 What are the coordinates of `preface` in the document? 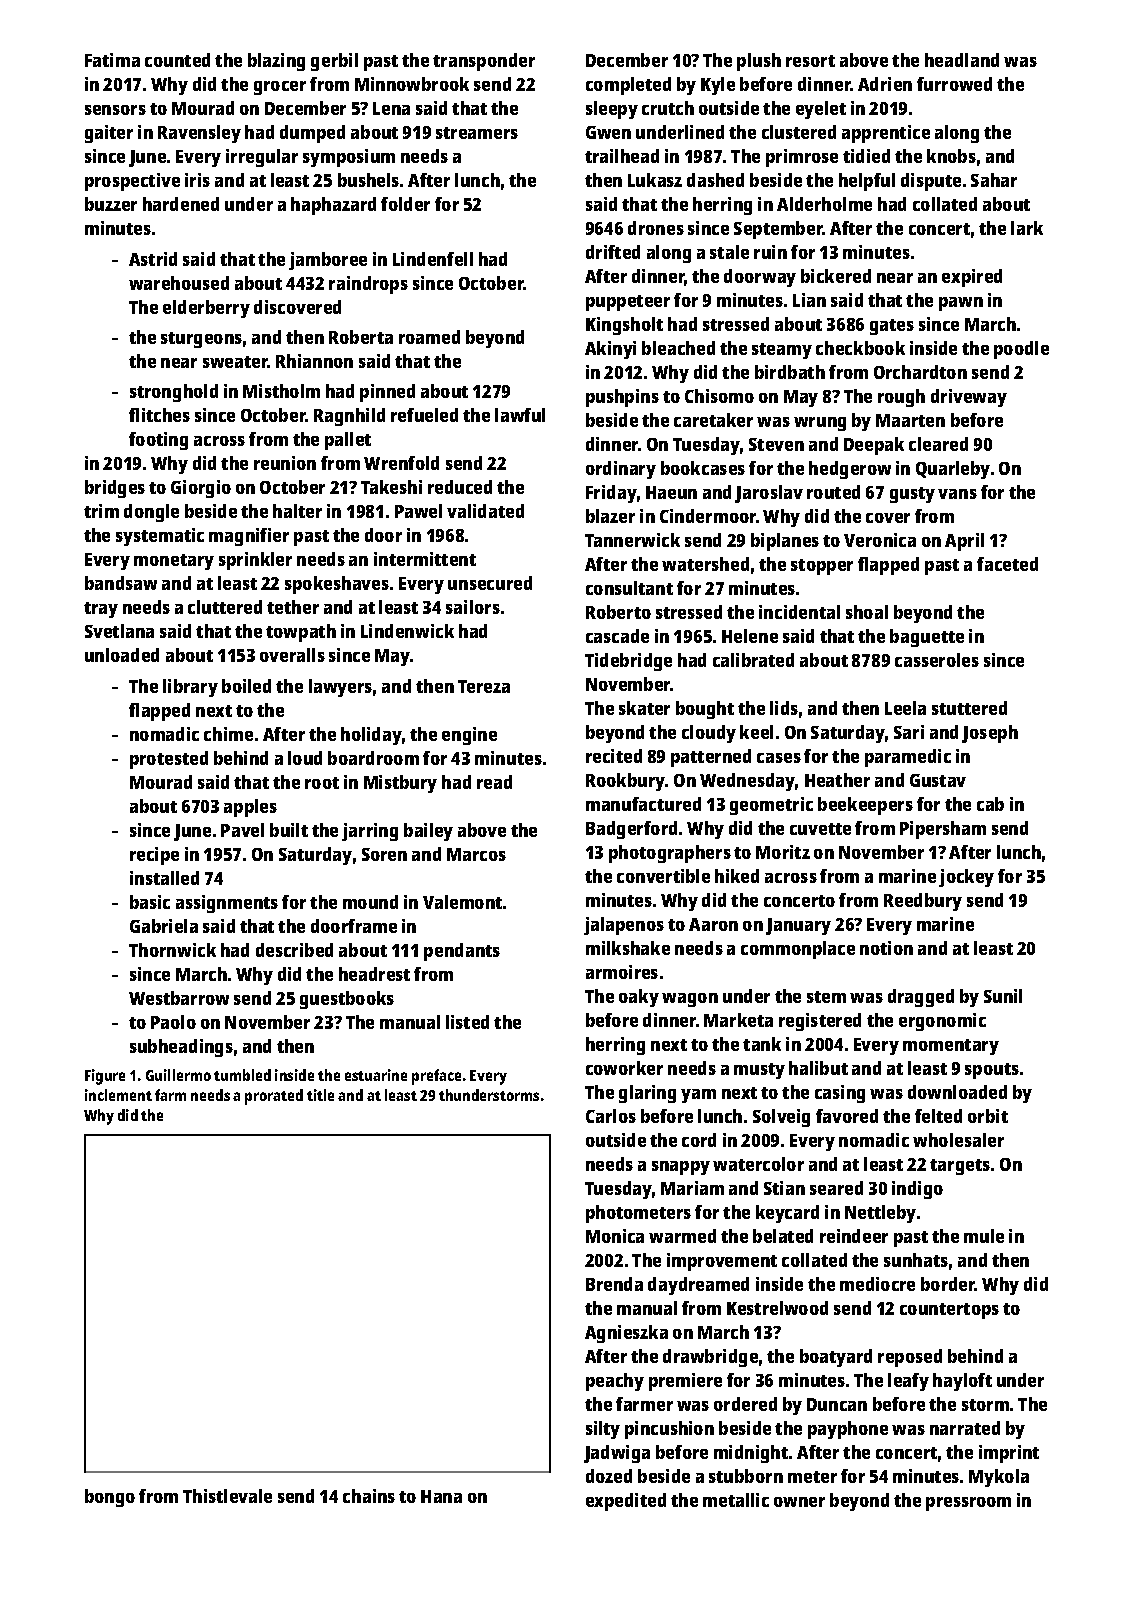 It's located at (436, 1077).
